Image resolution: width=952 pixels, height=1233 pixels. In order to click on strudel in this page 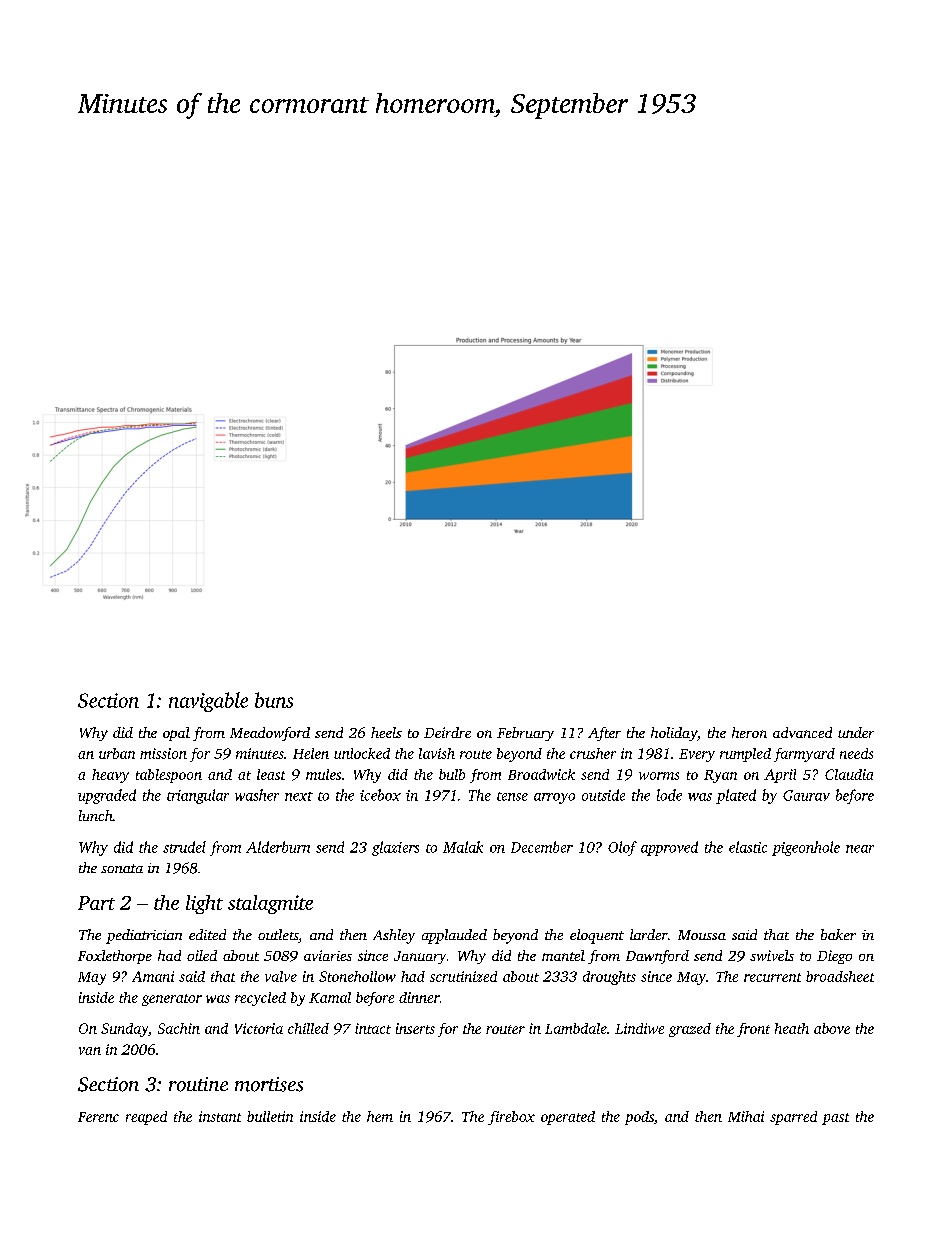, I will do `click(184, 847)`.
